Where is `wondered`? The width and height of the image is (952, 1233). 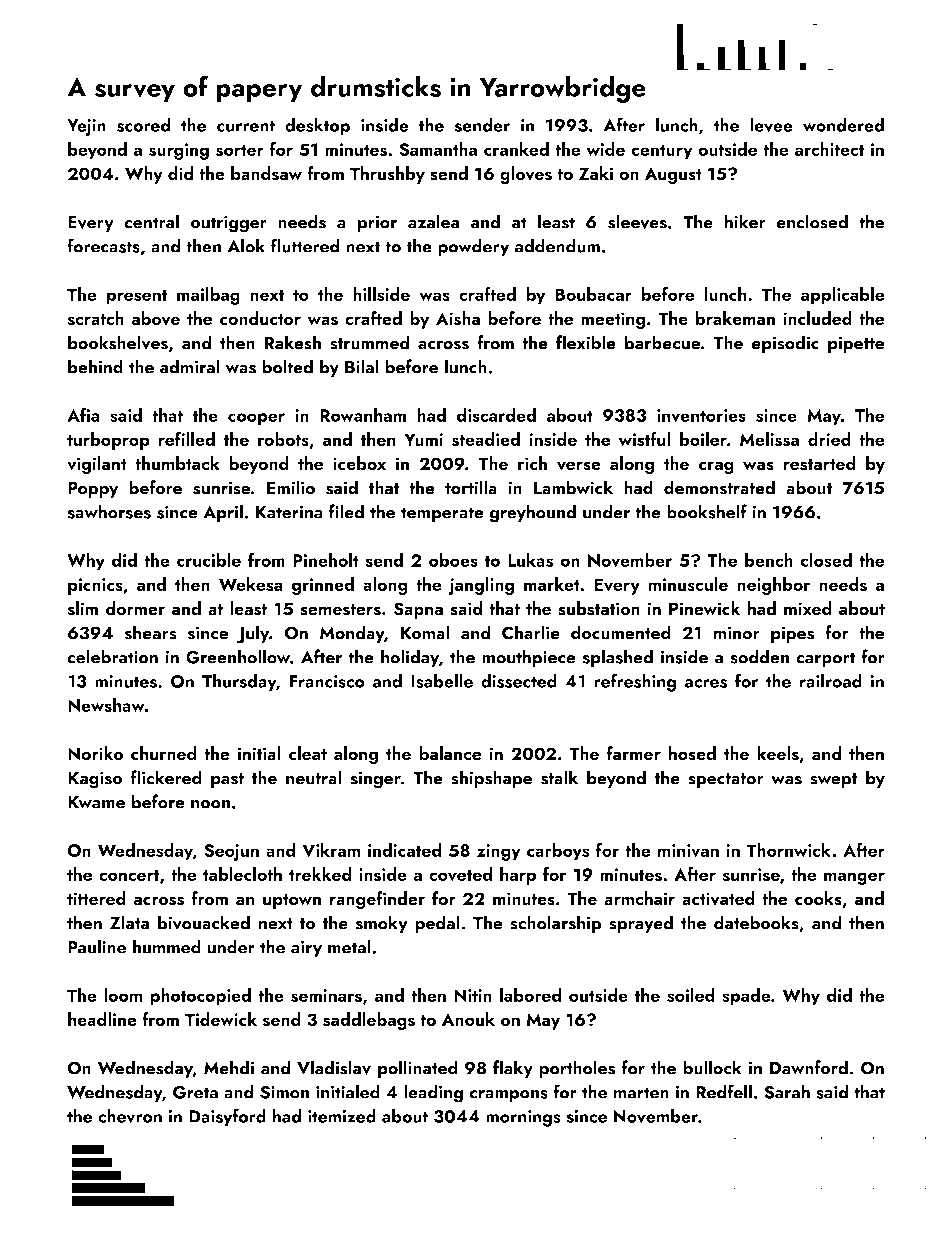 wondered is located at coordinates (843, 125).
